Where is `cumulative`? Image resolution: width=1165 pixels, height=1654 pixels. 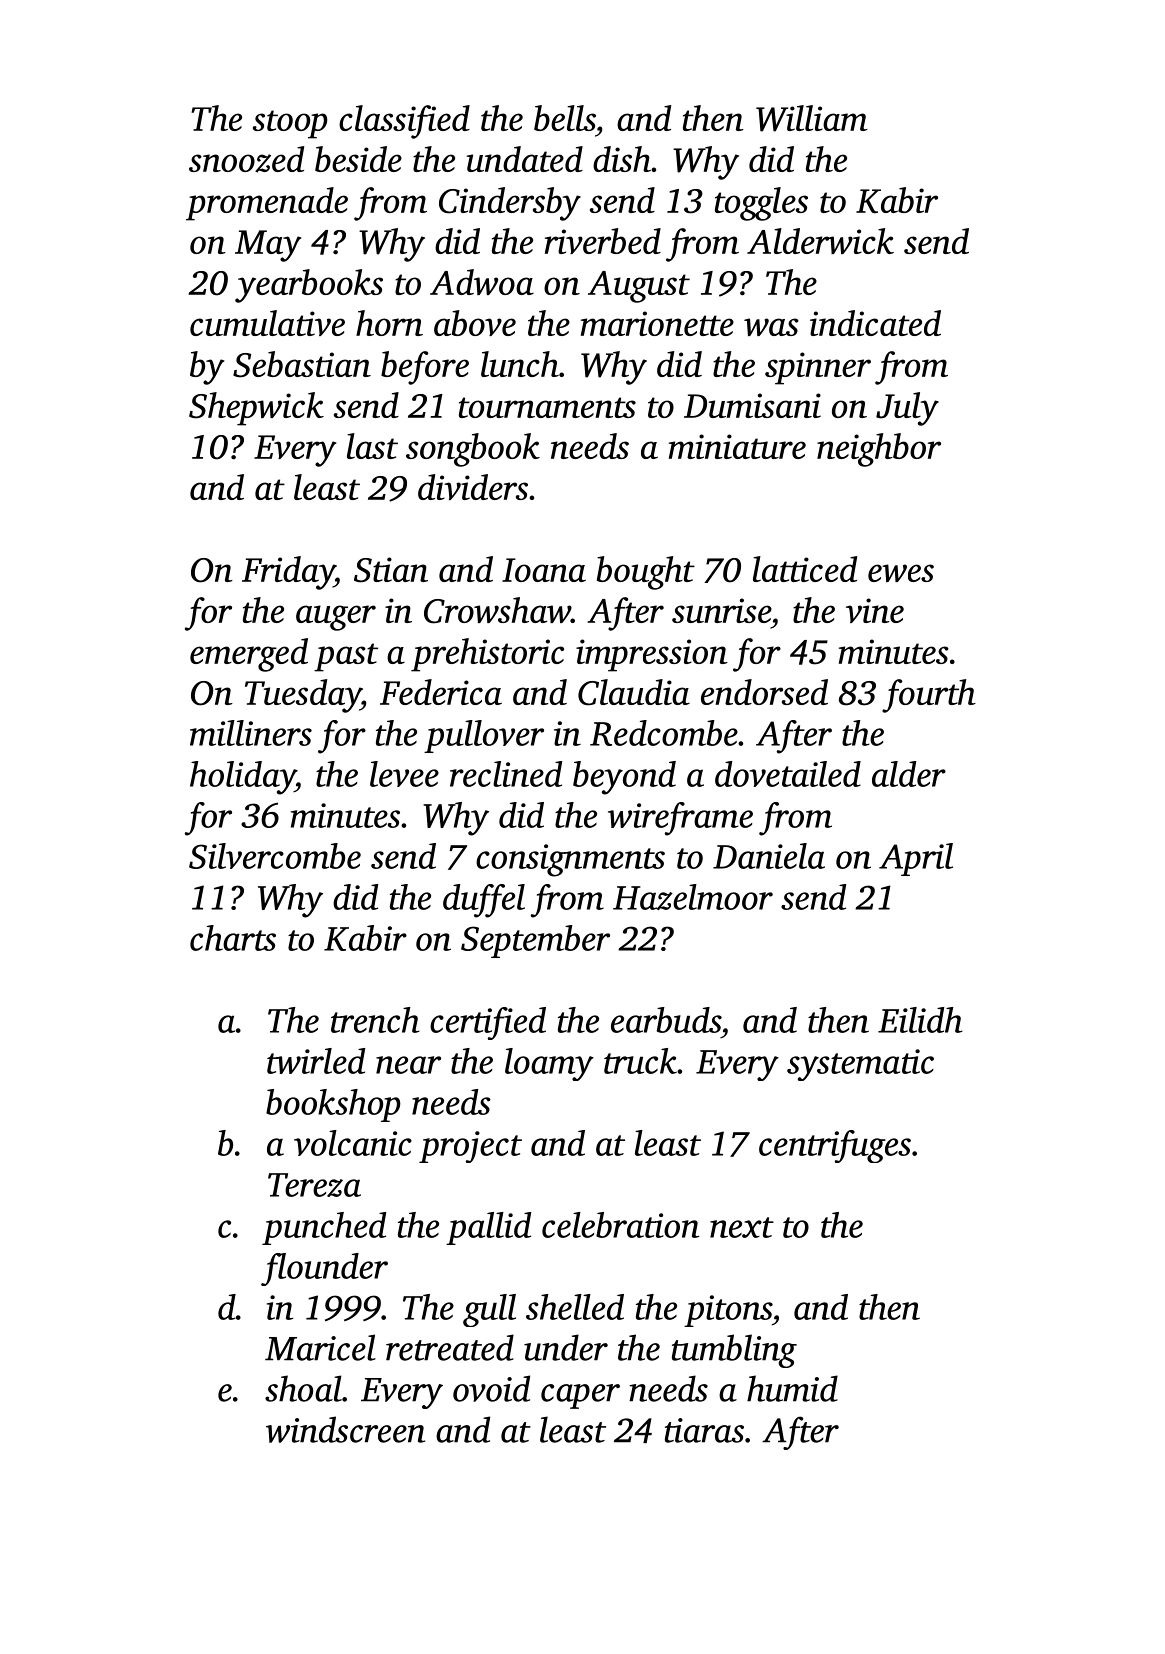 cumulative is located at coordinates (267, 323).
